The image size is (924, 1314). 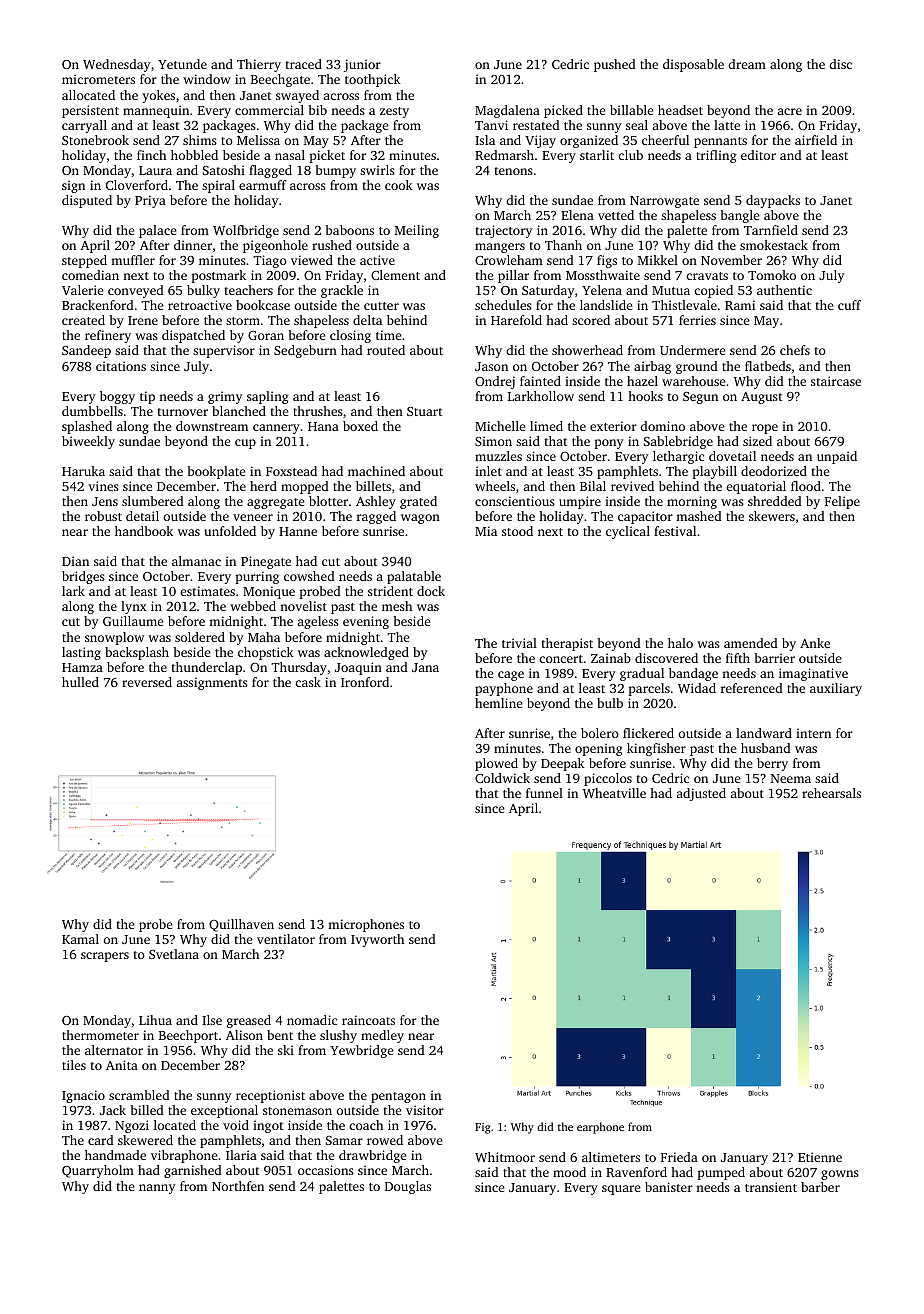 What do you see at coordinates (747, 64) in the screenshot?
I see `dream` at bounding box center [747, 64].
